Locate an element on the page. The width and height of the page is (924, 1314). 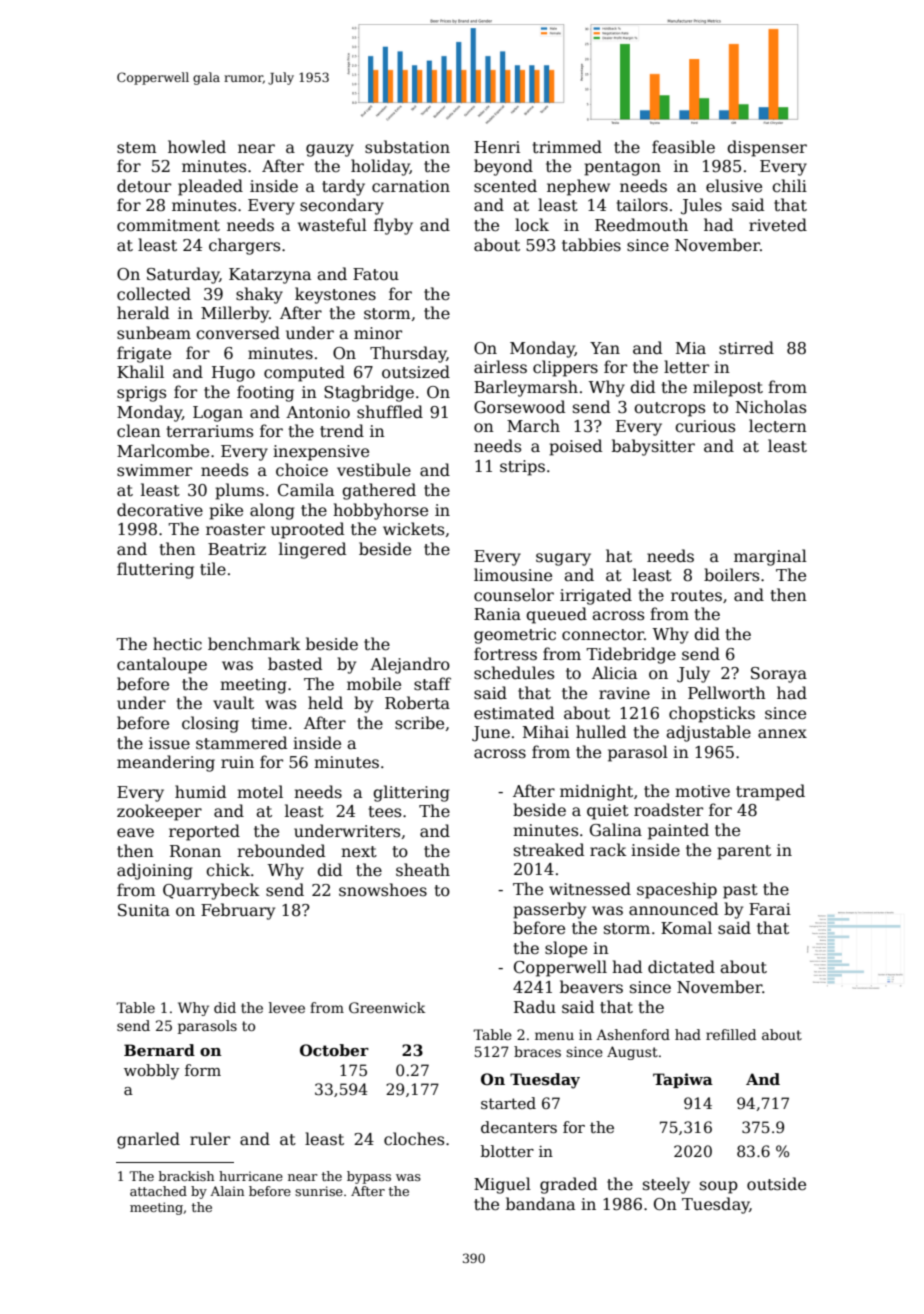
attached is located at coordinates (158, 1191).
